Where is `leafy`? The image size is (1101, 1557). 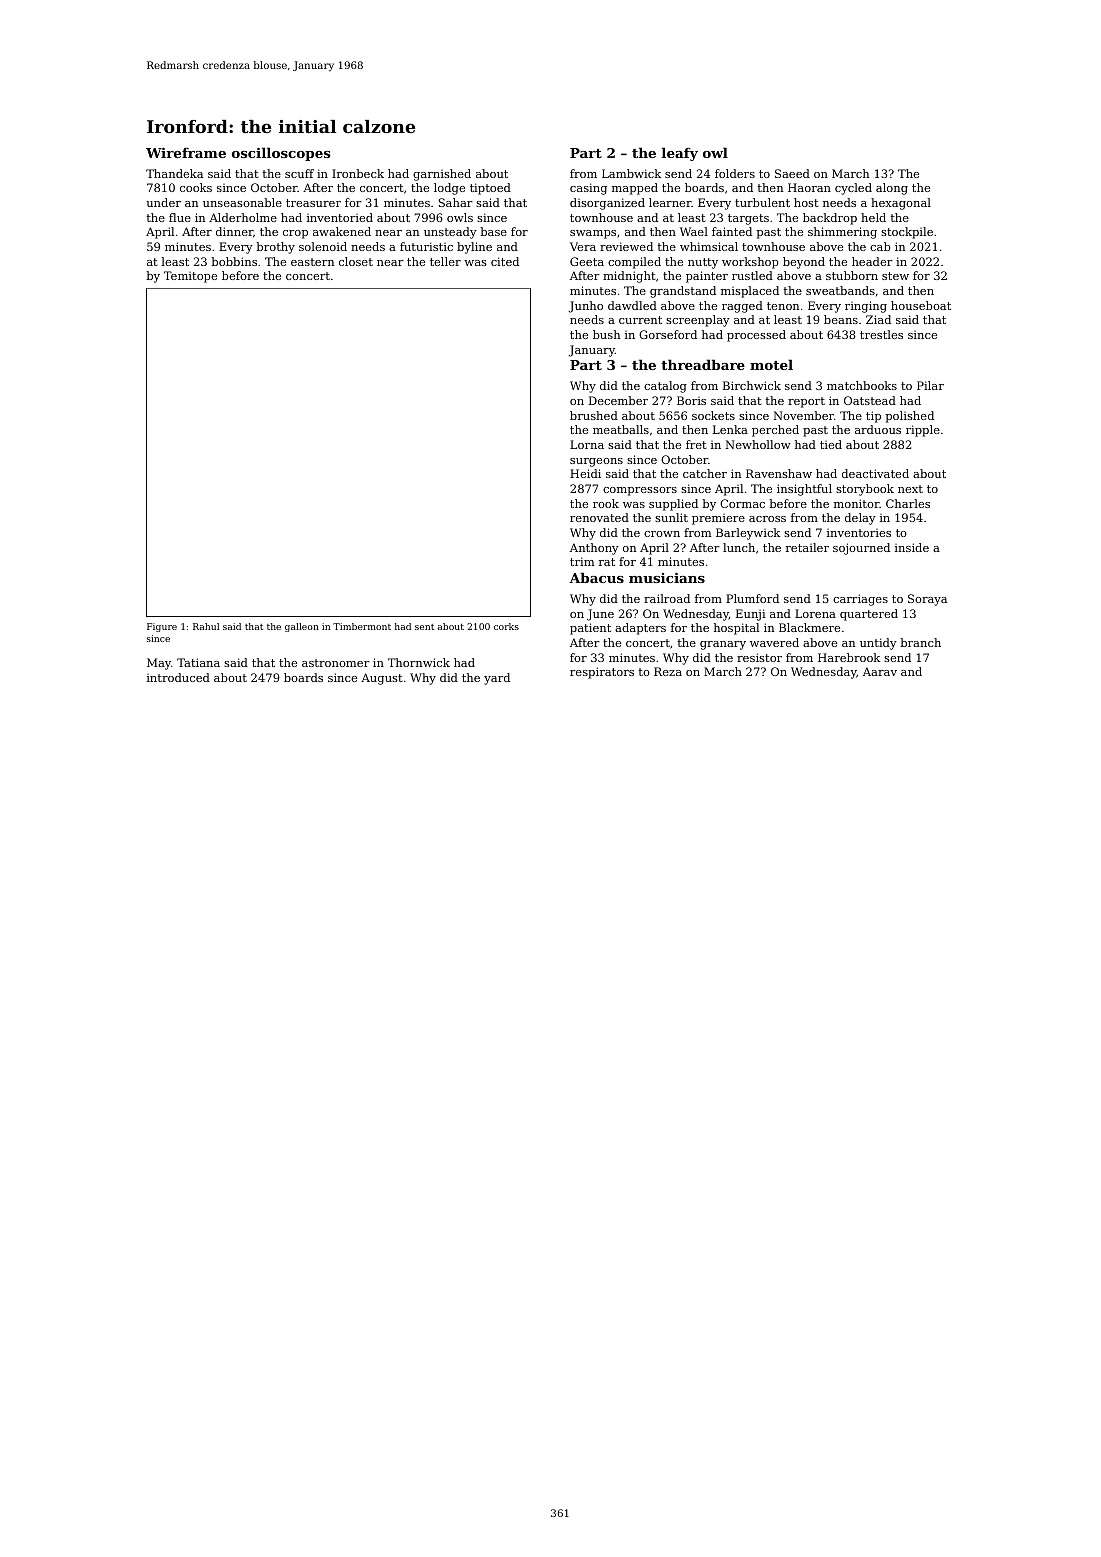 leafy is located at coordinates (680, 154).
